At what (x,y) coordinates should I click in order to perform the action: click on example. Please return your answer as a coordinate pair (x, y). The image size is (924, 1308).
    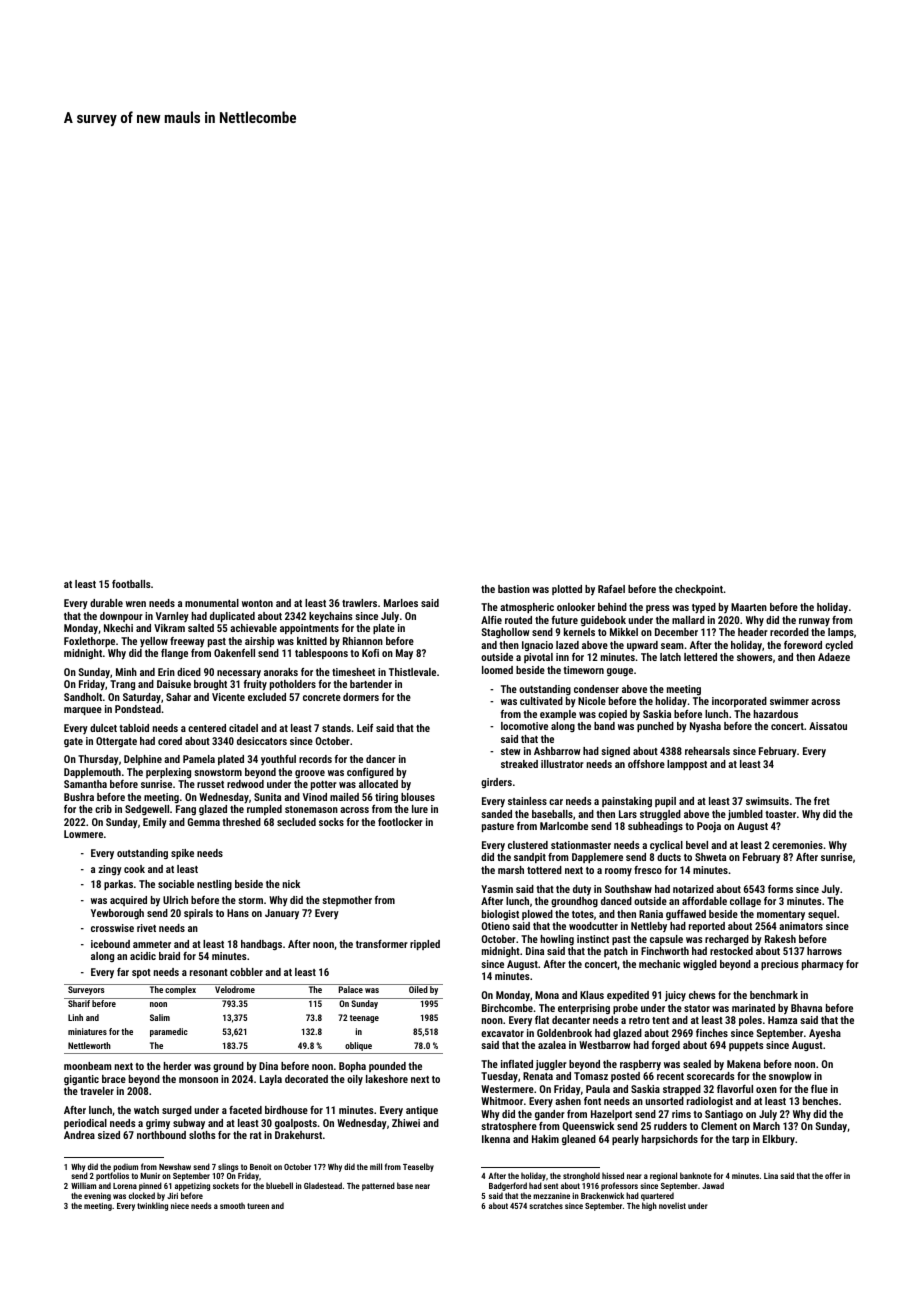
    Looking at the image, I should click on (558, 715).
